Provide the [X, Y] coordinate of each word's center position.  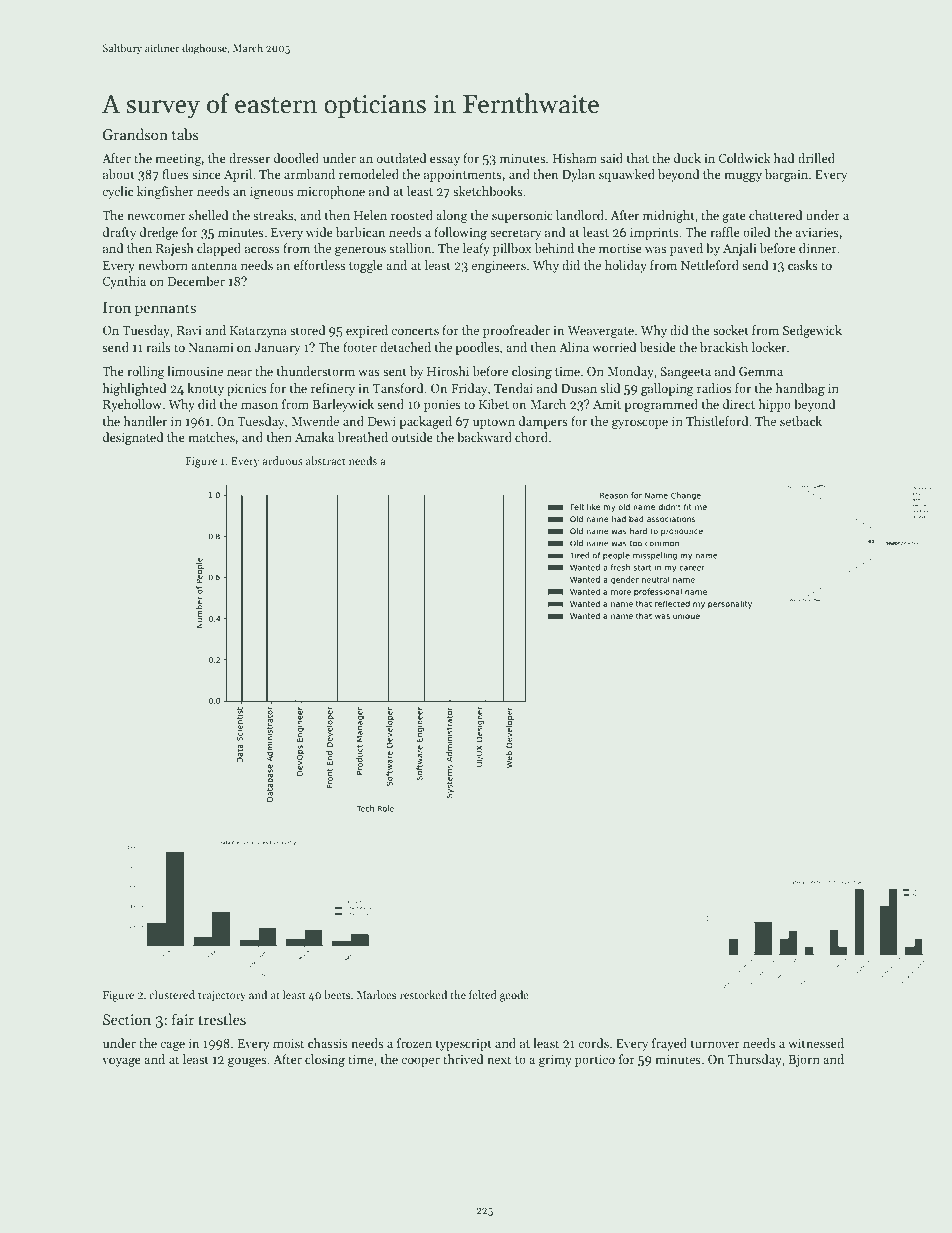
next [499, 1060]
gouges [247, 1062]
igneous [271, 193]
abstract [325, 460]
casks [803, 265]
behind [554, 248]
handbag [800, 389]
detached [405, 347]
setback [801, 421]
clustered [172, 994]
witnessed [816, 1043]
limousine [195, 371]
